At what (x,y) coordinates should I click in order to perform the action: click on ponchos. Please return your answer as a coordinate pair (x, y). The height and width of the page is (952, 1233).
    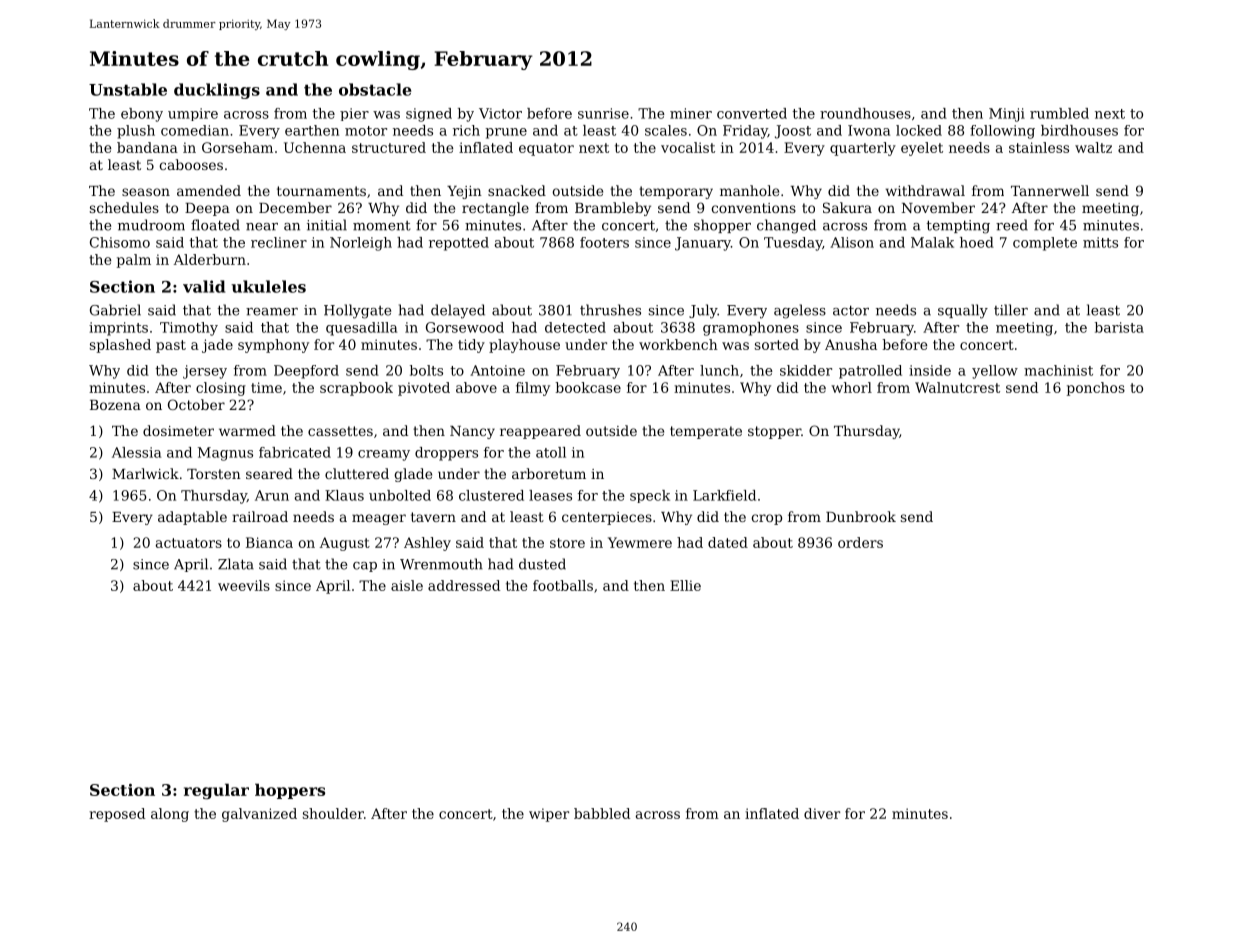
    Looking at the image, I should click on (1096, 389).
